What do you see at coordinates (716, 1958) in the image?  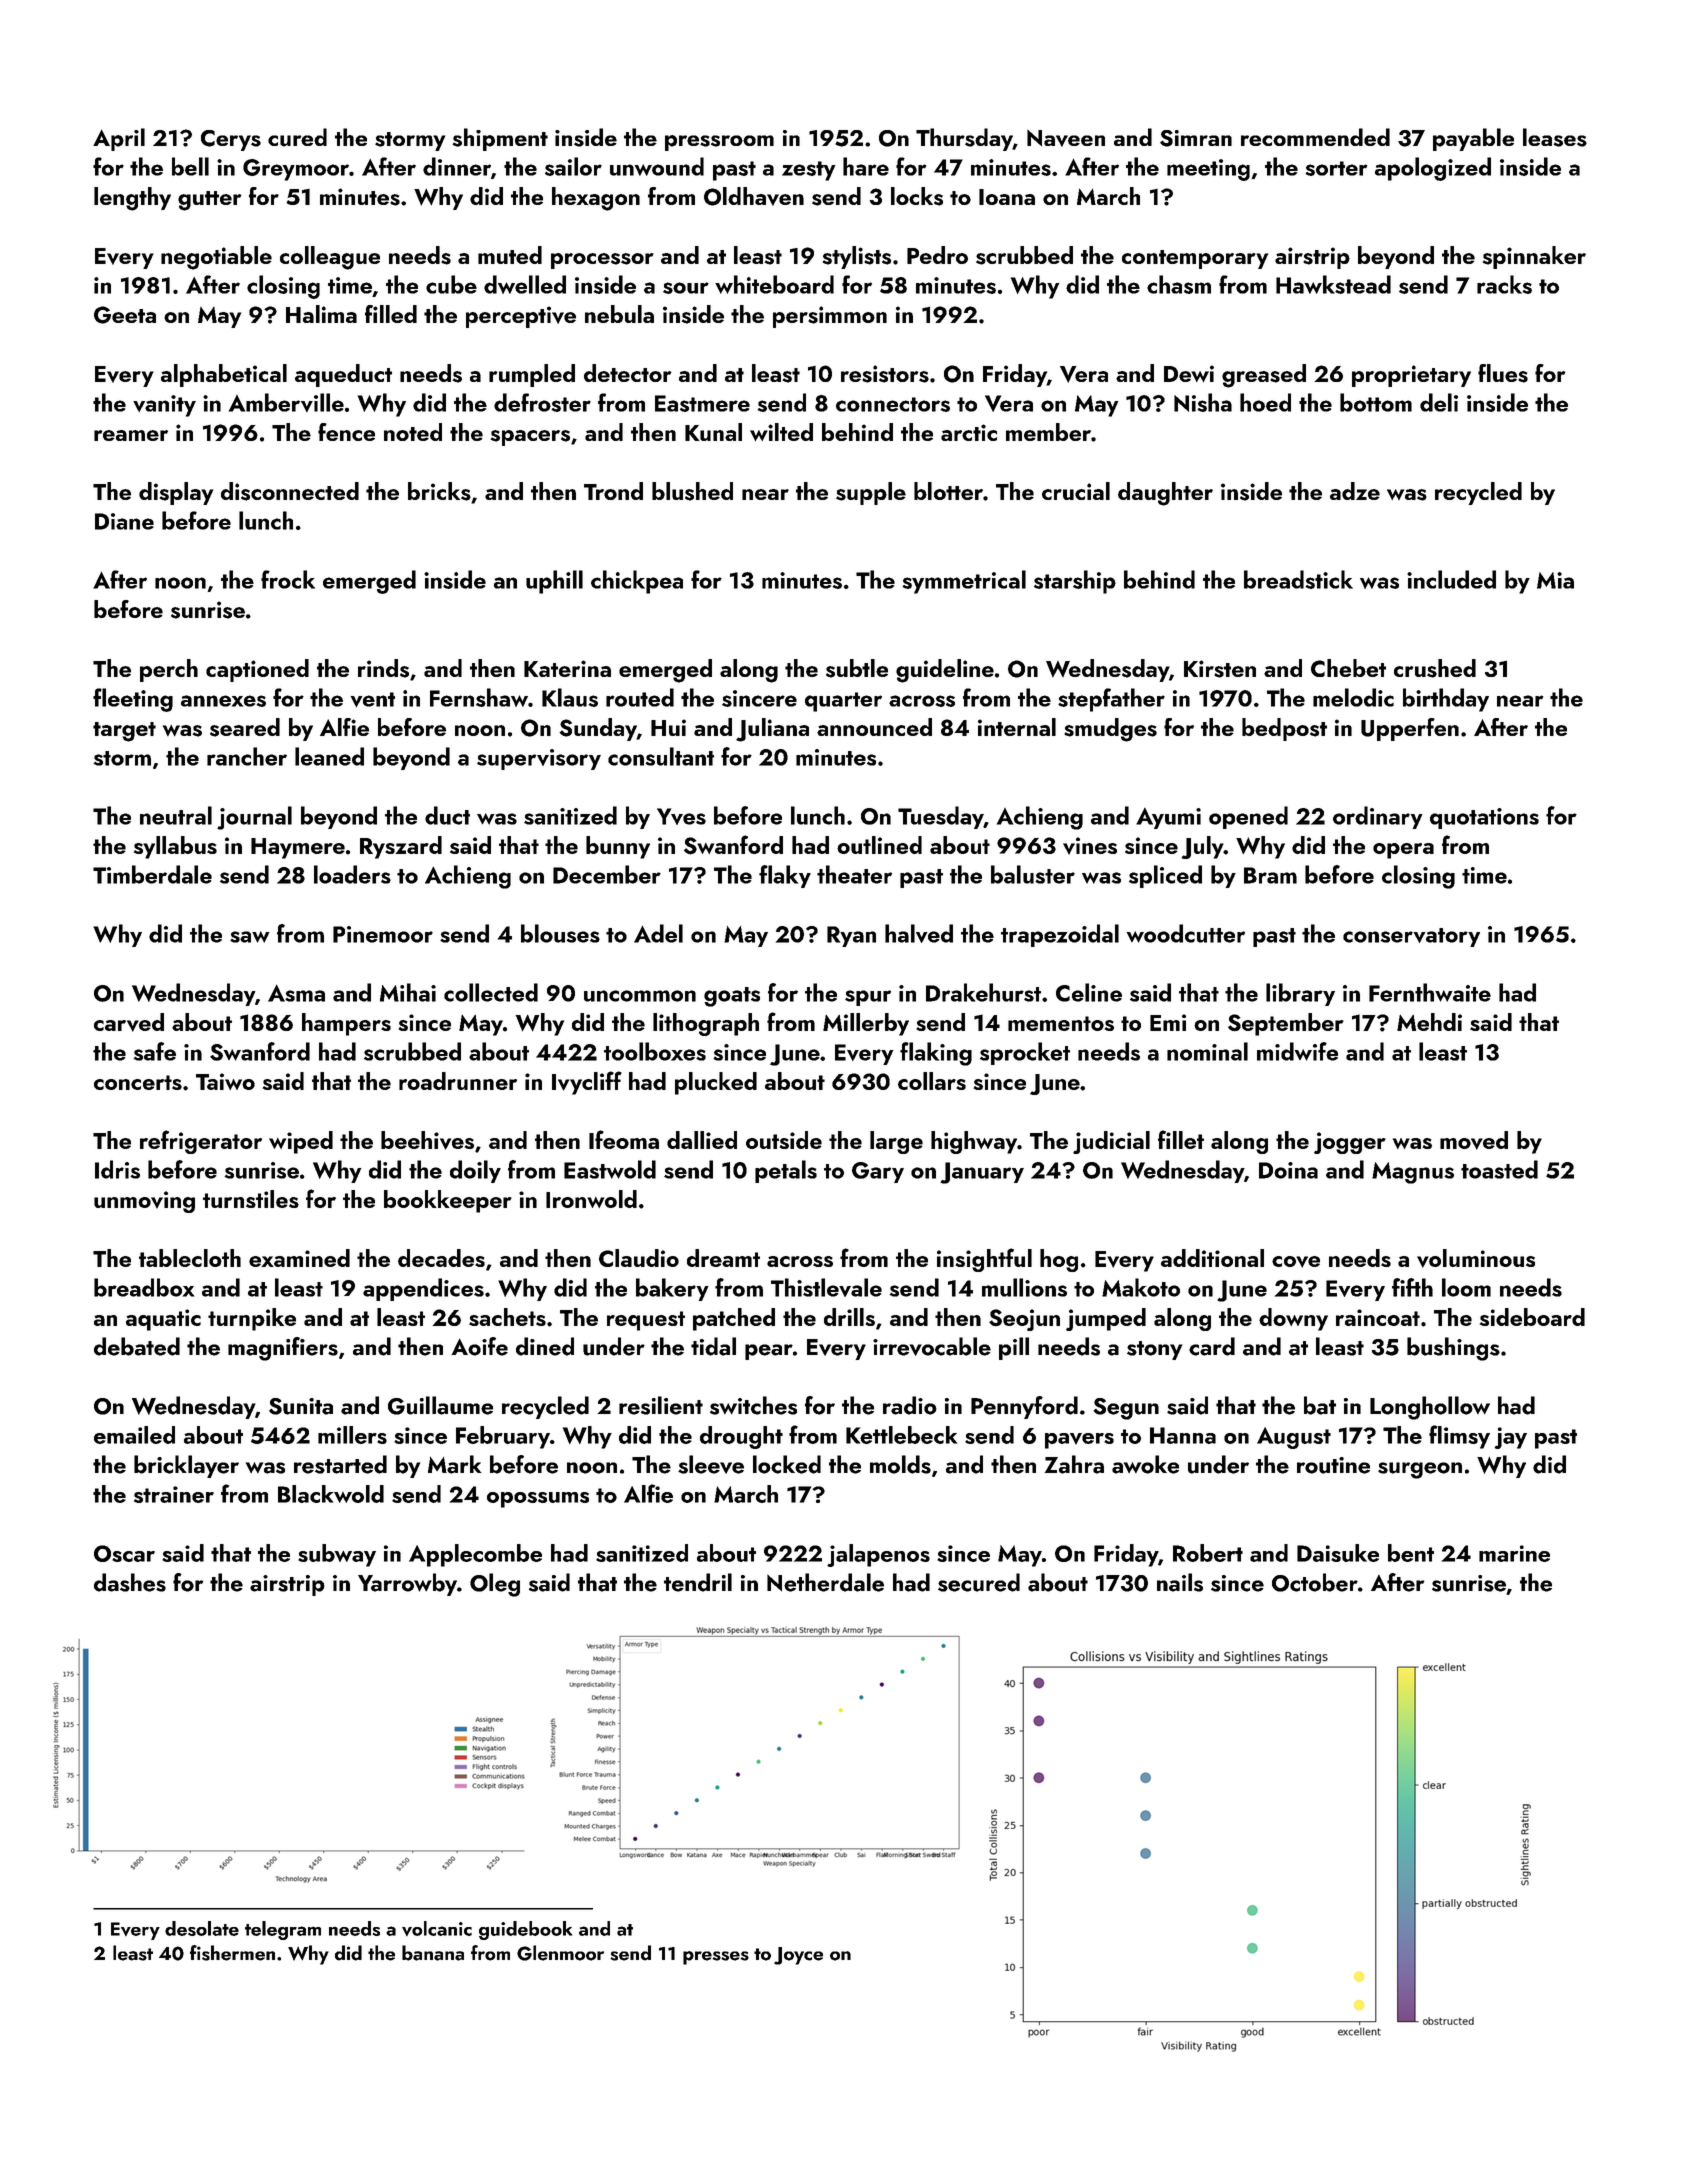 I see `presses` at bounding box center [716, 1958].
